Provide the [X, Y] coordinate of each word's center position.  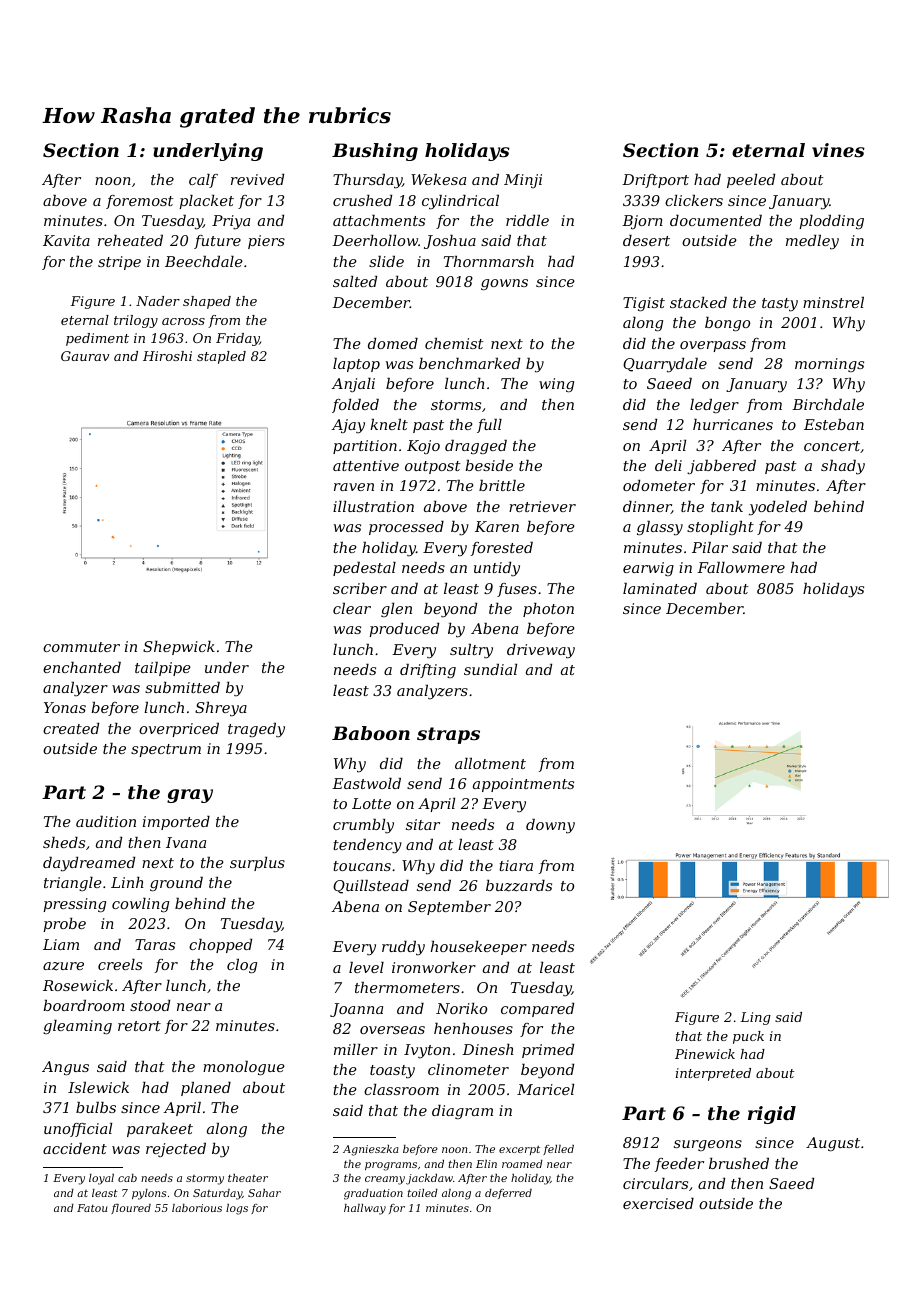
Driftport [655, 181]
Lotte [371, 803]
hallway [365, 1209]
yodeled [778, 508]
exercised [658, 1203]
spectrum [166, 750]
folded [355, 406]
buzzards [519, 886]
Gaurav [85, 356]
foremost [140, 202]
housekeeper [479, 948]
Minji [523, 181]
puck [748, 1037]
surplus [257, 864]
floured [131, 1209]
